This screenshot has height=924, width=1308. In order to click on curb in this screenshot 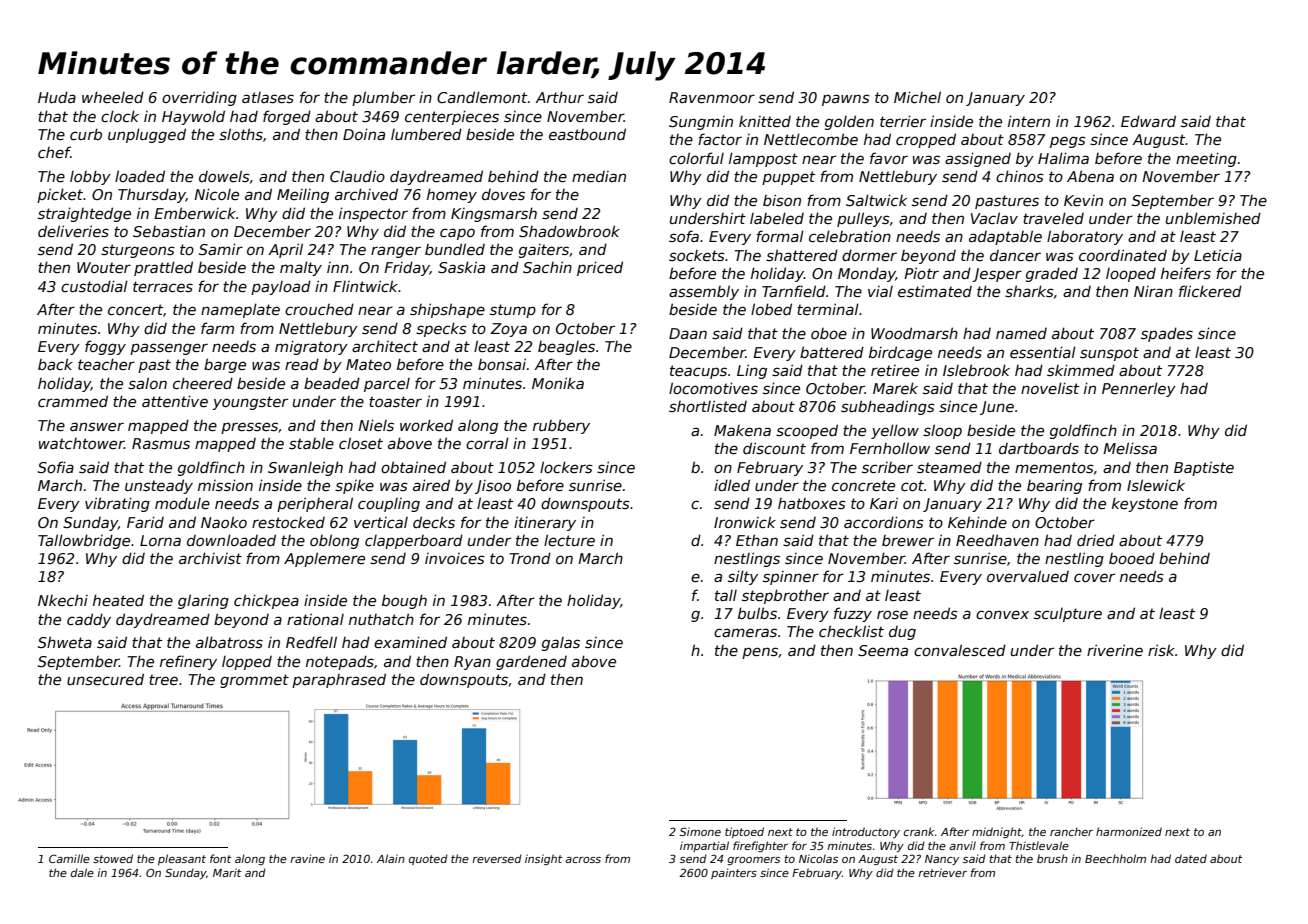, I will do `click(86, 134)`.
